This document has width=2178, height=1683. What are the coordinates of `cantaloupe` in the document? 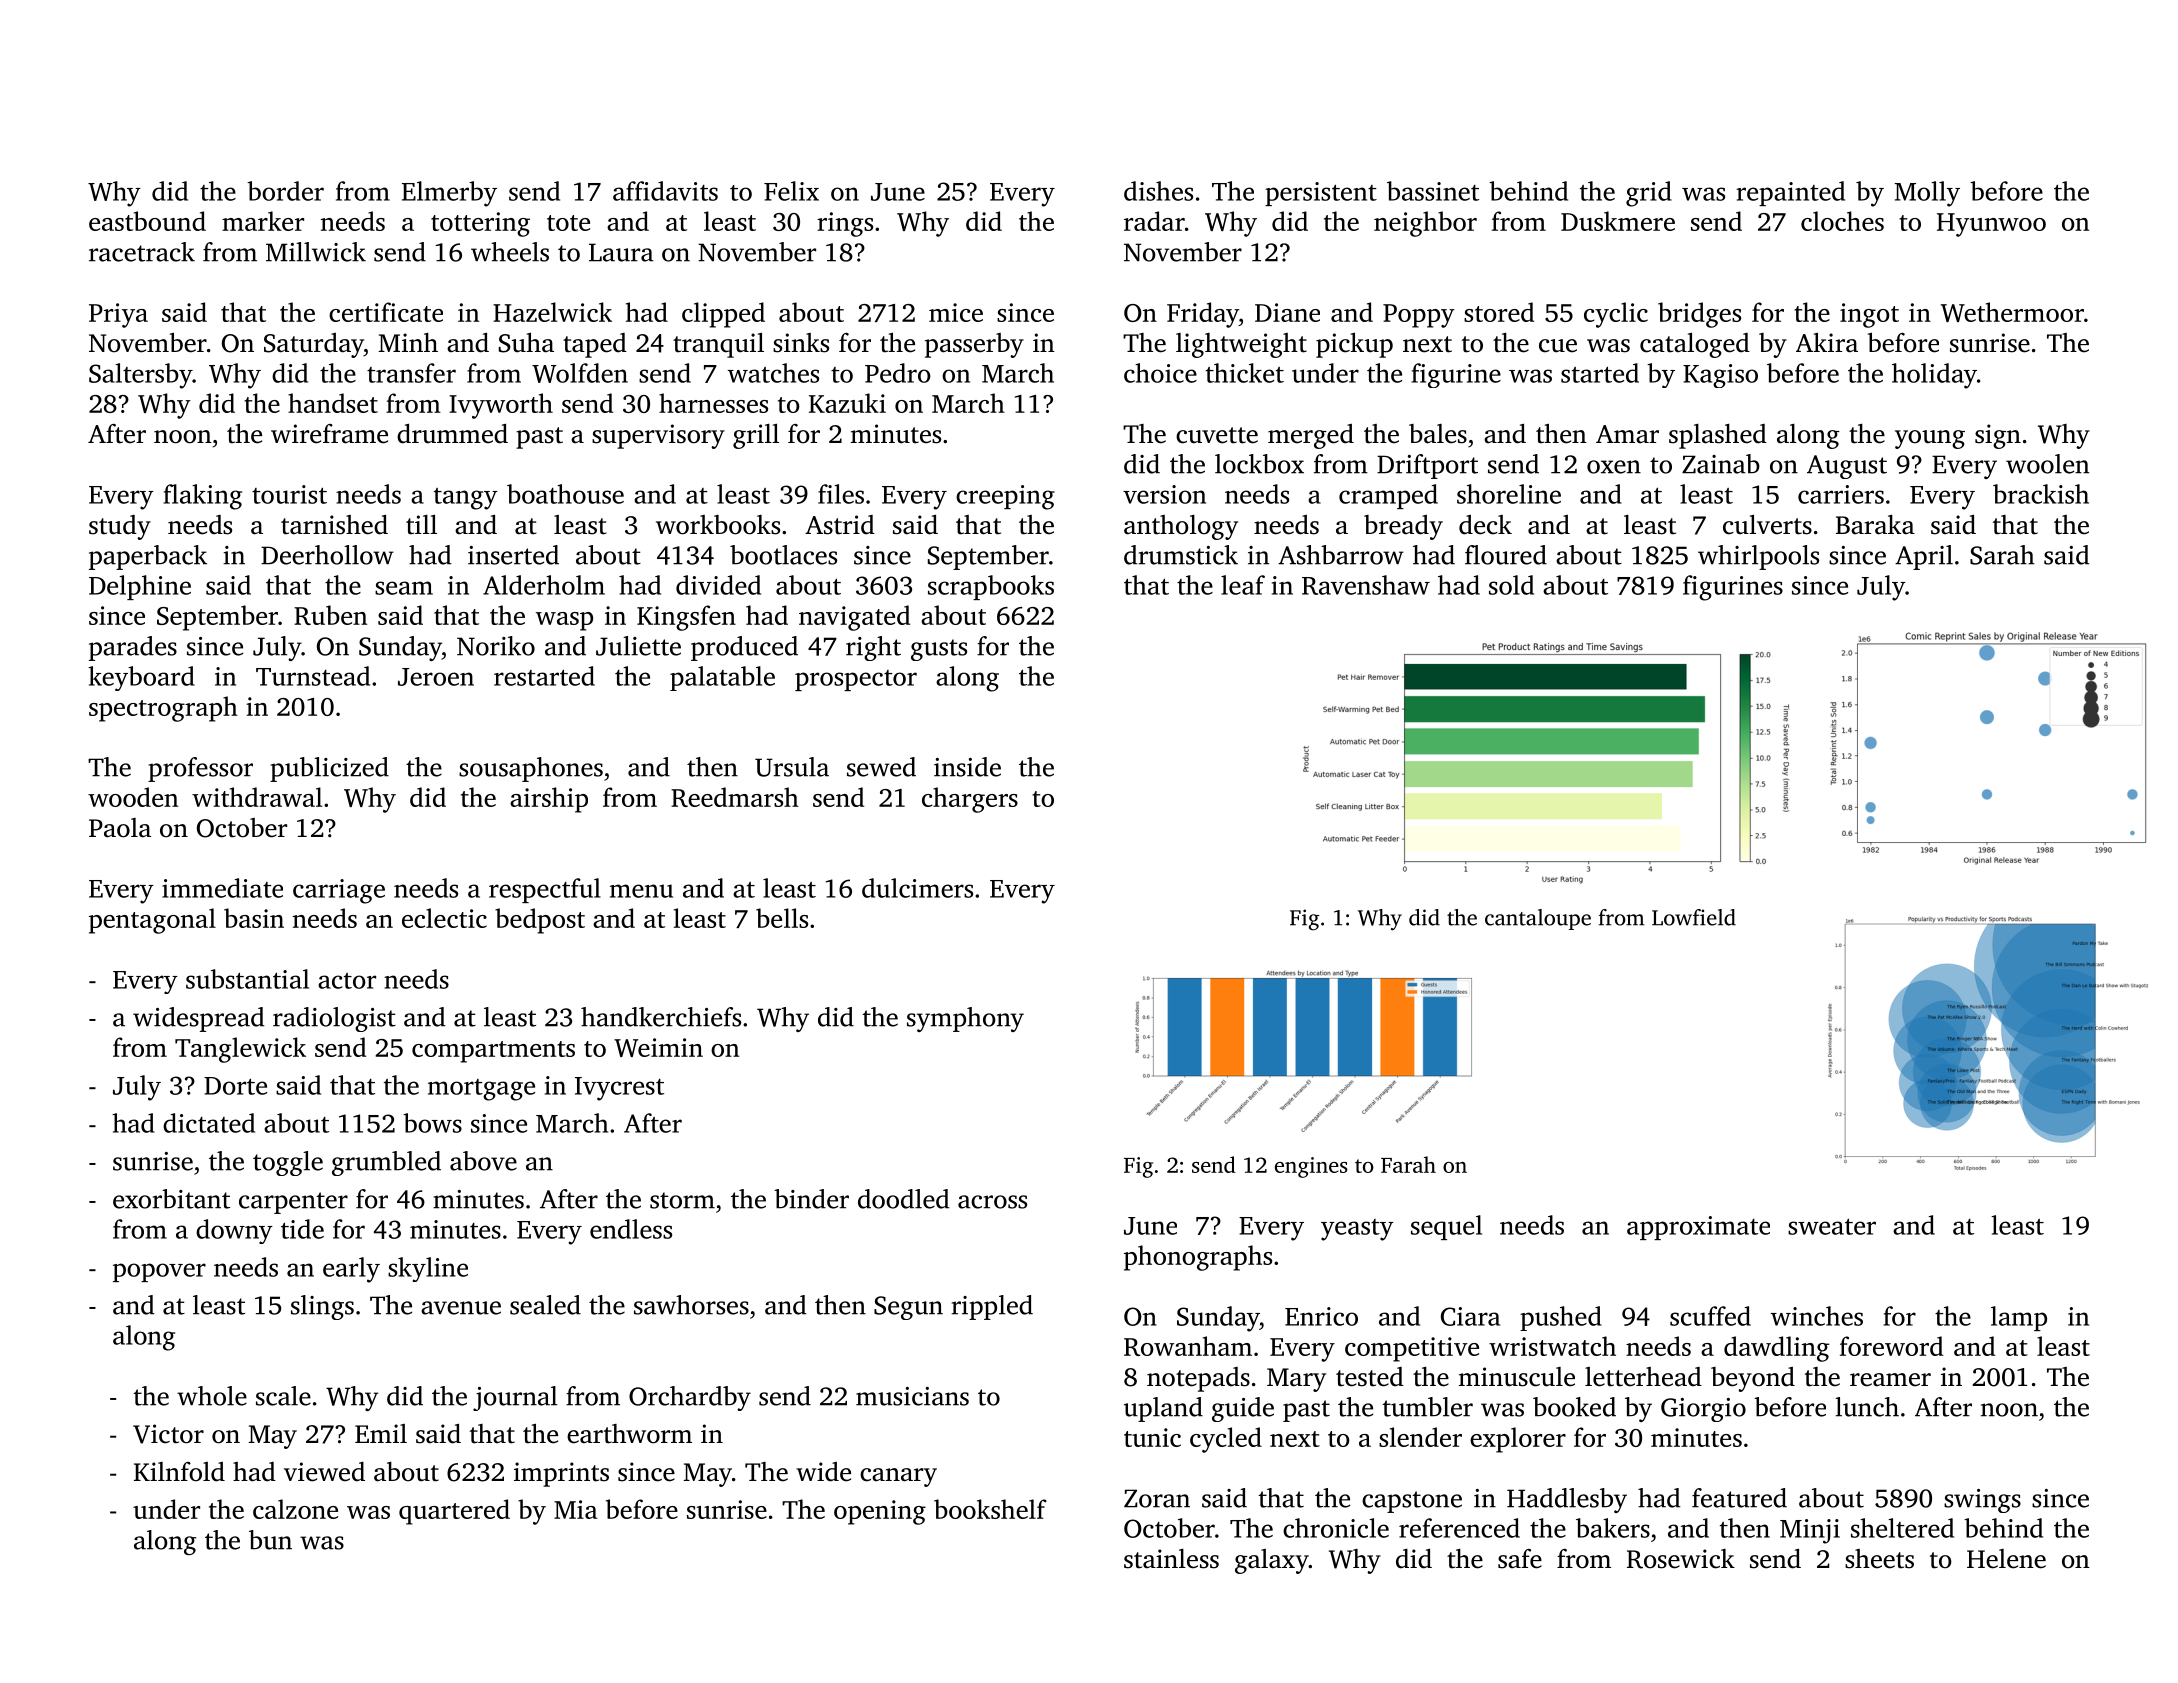 It's located at (1538, 919).
